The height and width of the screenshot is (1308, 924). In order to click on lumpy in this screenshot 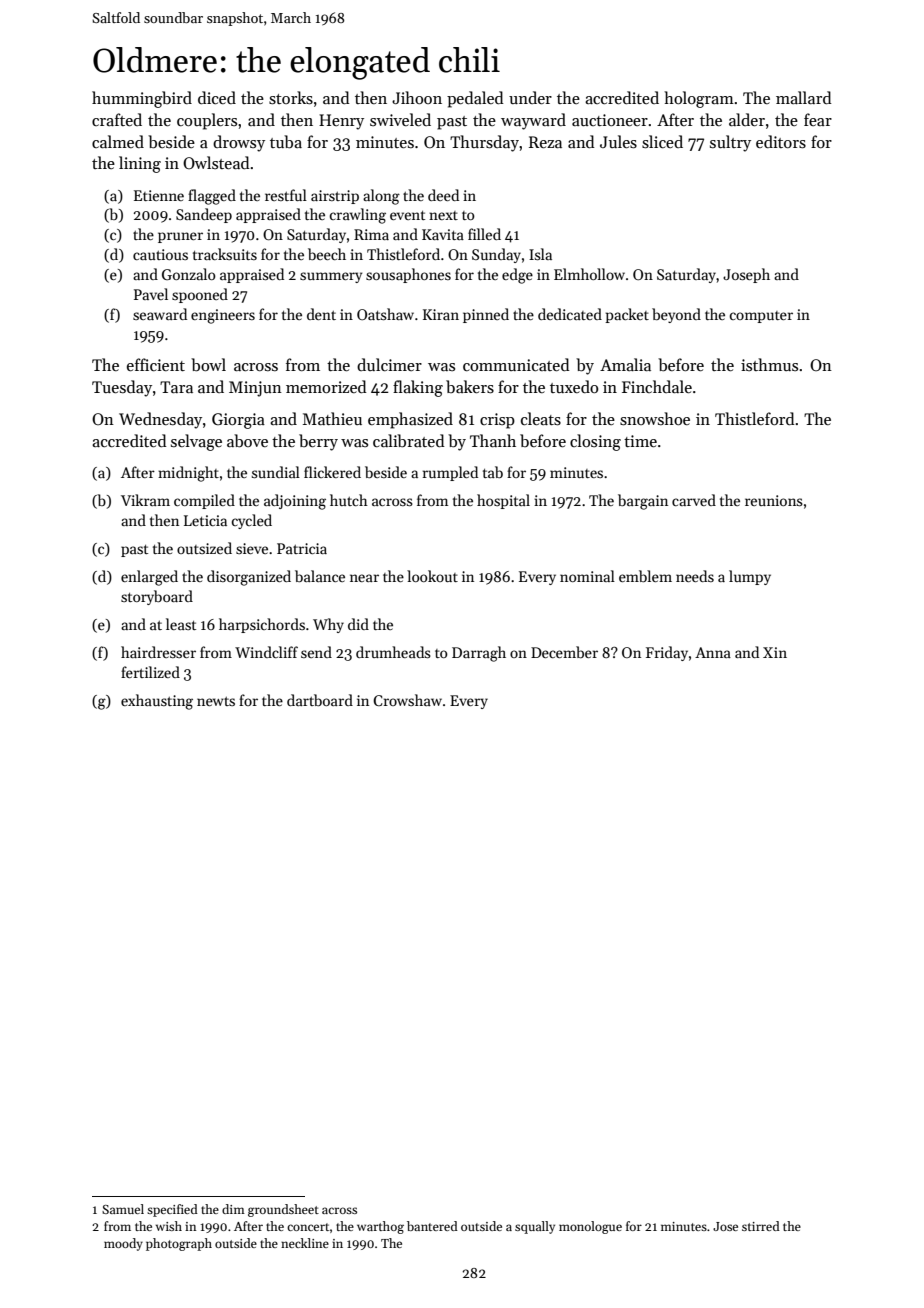, I will do `click(750, 577)`.
